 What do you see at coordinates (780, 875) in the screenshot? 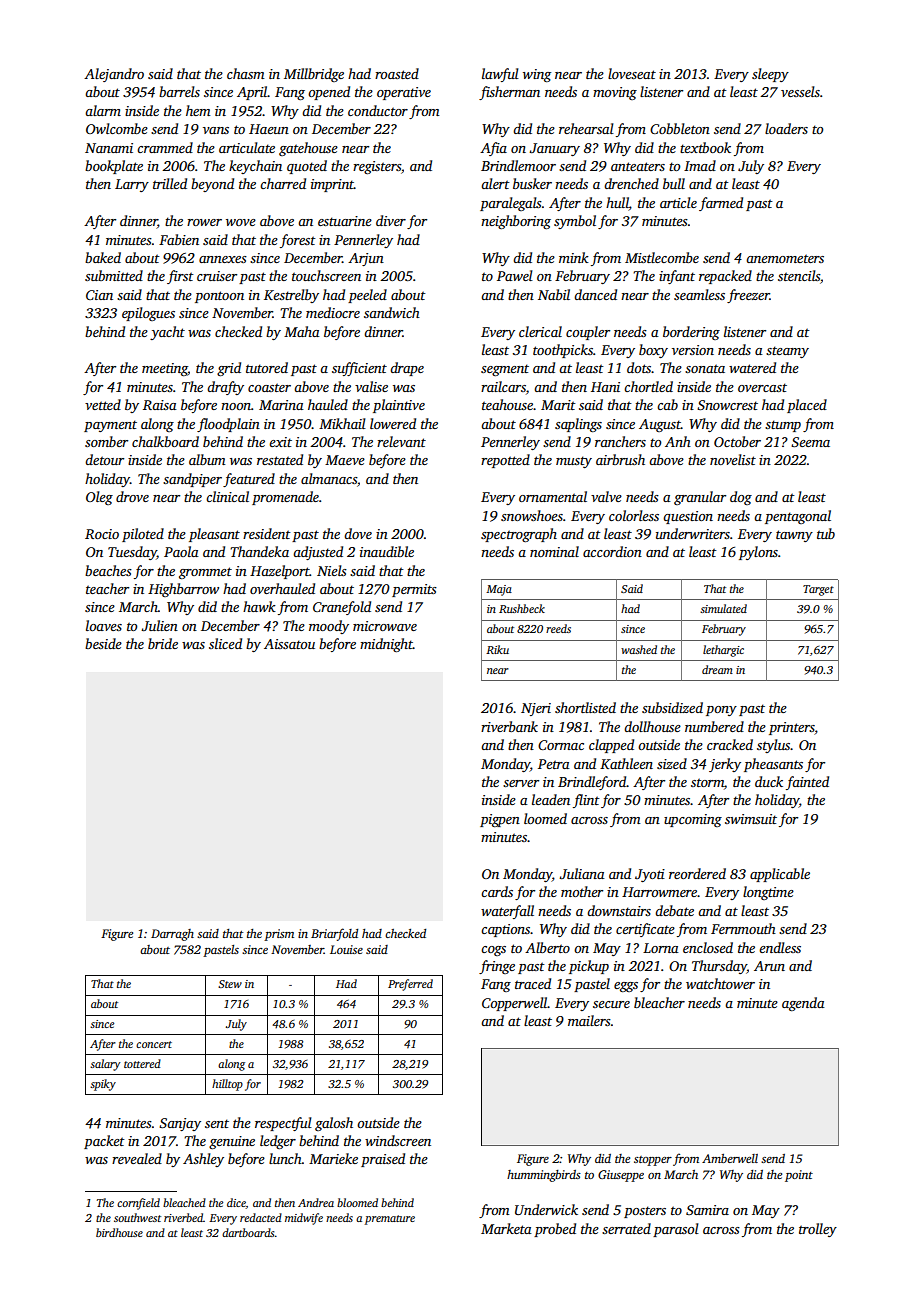
I see `applicable` at bounding box center [780, 875].
